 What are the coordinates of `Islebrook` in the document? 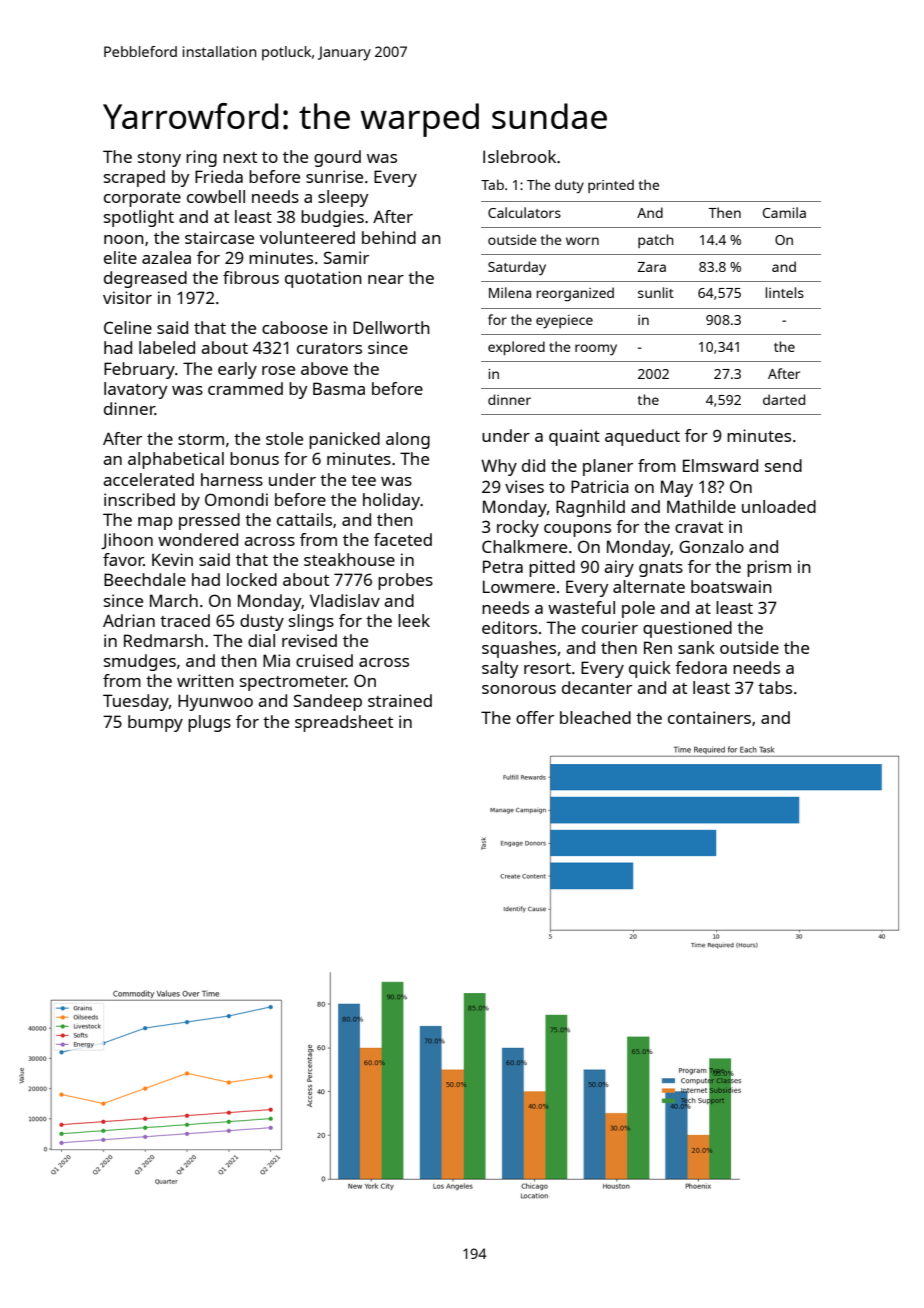 It's located at (519, 156).
